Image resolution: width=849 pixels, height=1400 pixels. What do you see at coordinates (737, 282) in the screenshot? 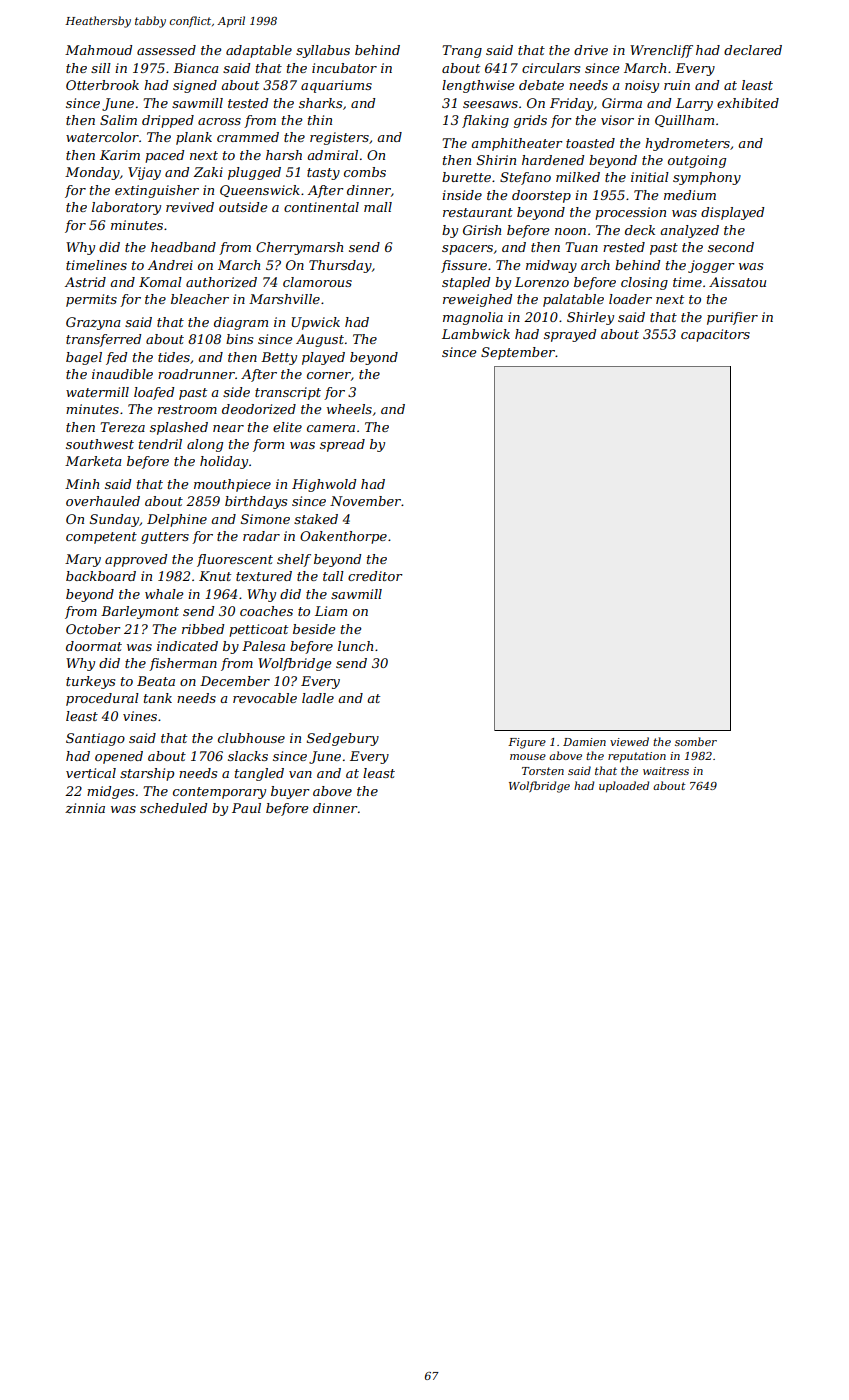
I see `Aissatou` at bounding box center [737, 282].
